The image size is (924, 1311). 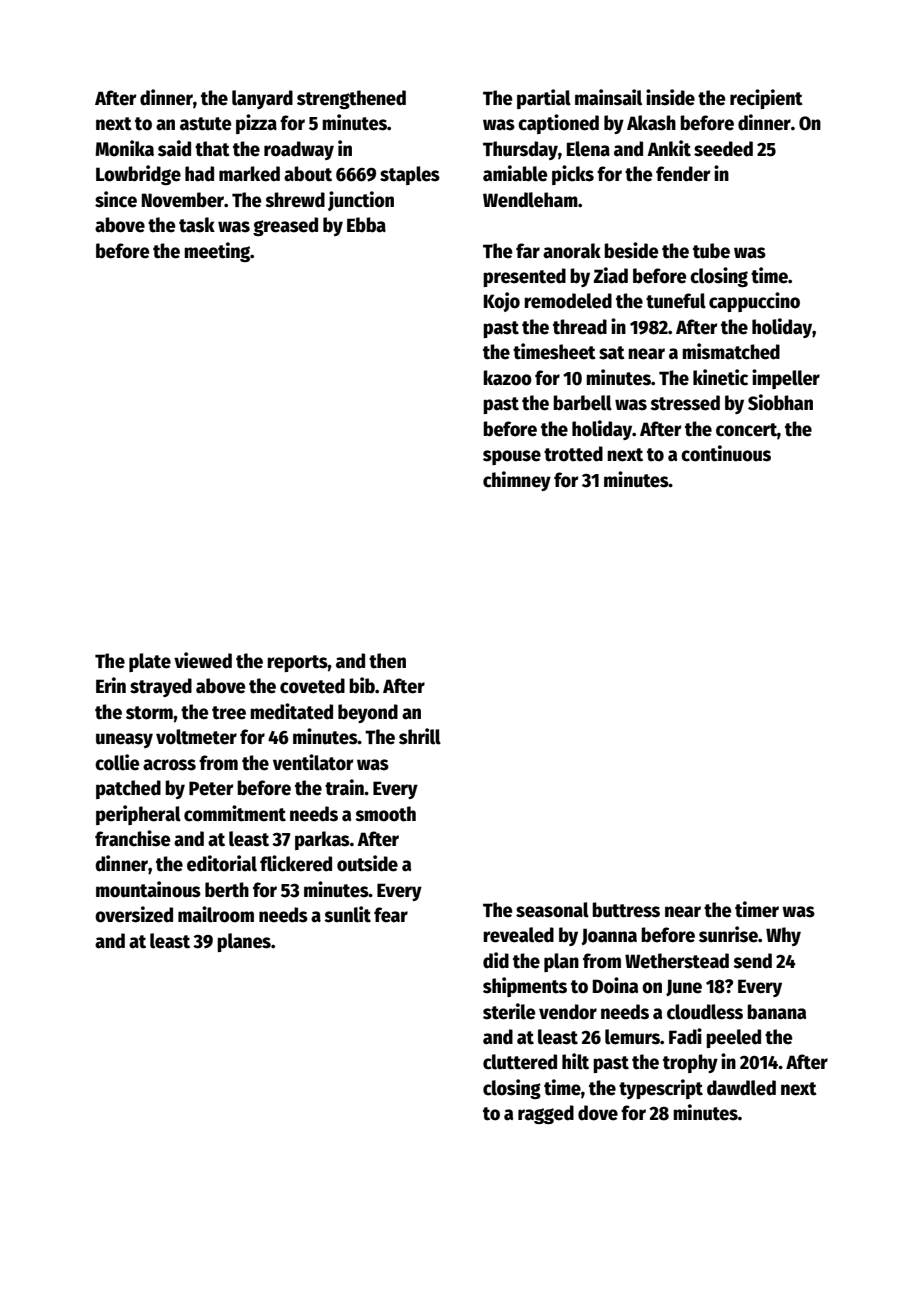 What do you see at coordinates (410, 175) in the document?
I see `staples` at bounding box center [410, 175].
